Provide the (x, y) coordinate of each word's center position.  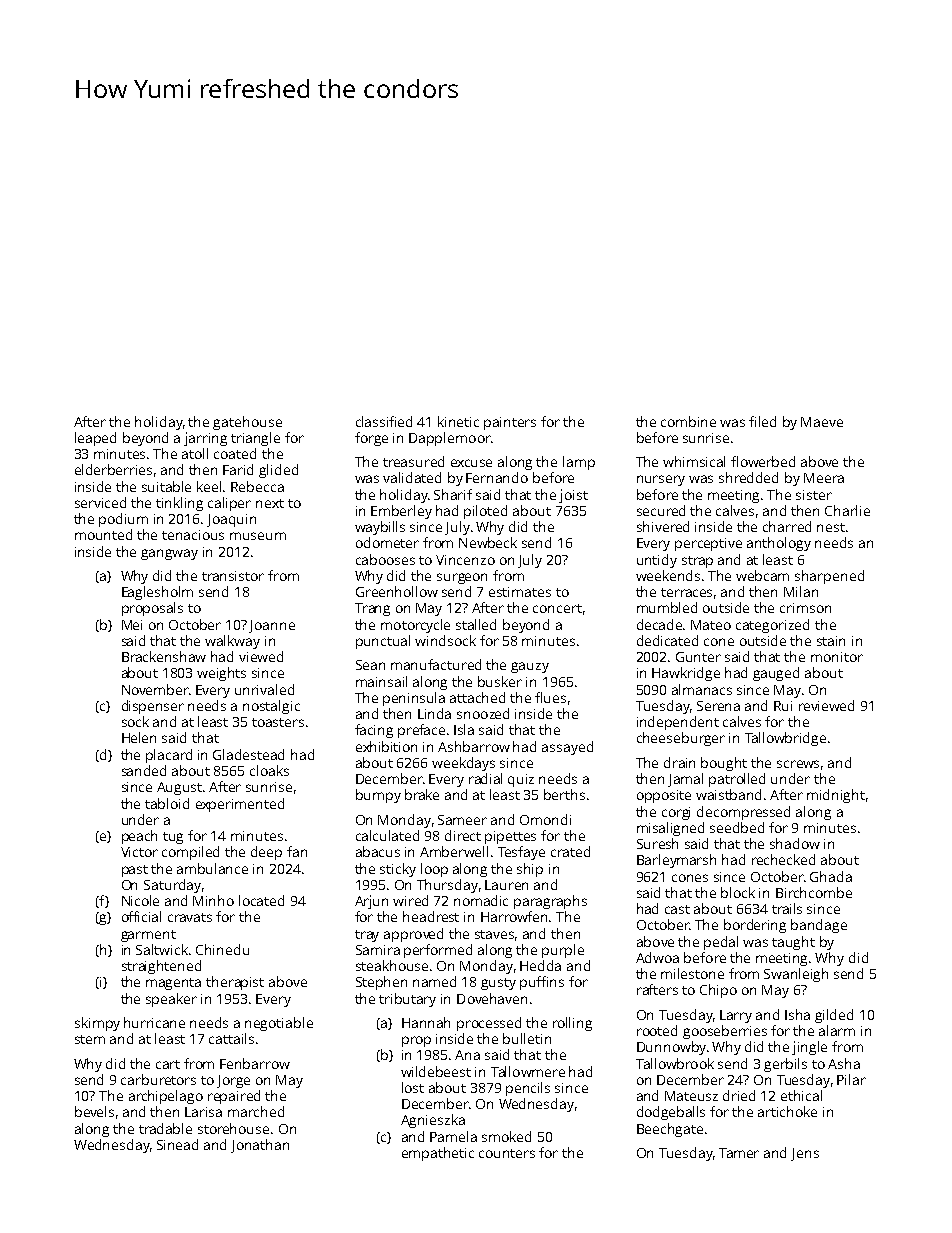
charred (787, 526)
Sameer (462, 820)
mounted (103, 534)
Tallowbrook (675, 1063)
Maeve (822, 422)
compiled (190, 853)
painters (510, 423)
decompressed (743, 813)
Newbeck (488, 542)
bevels (94, 1111)
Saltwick (162, 949)
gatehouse (247, 423)
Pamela (453, 1136)
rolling (572, 1024)
